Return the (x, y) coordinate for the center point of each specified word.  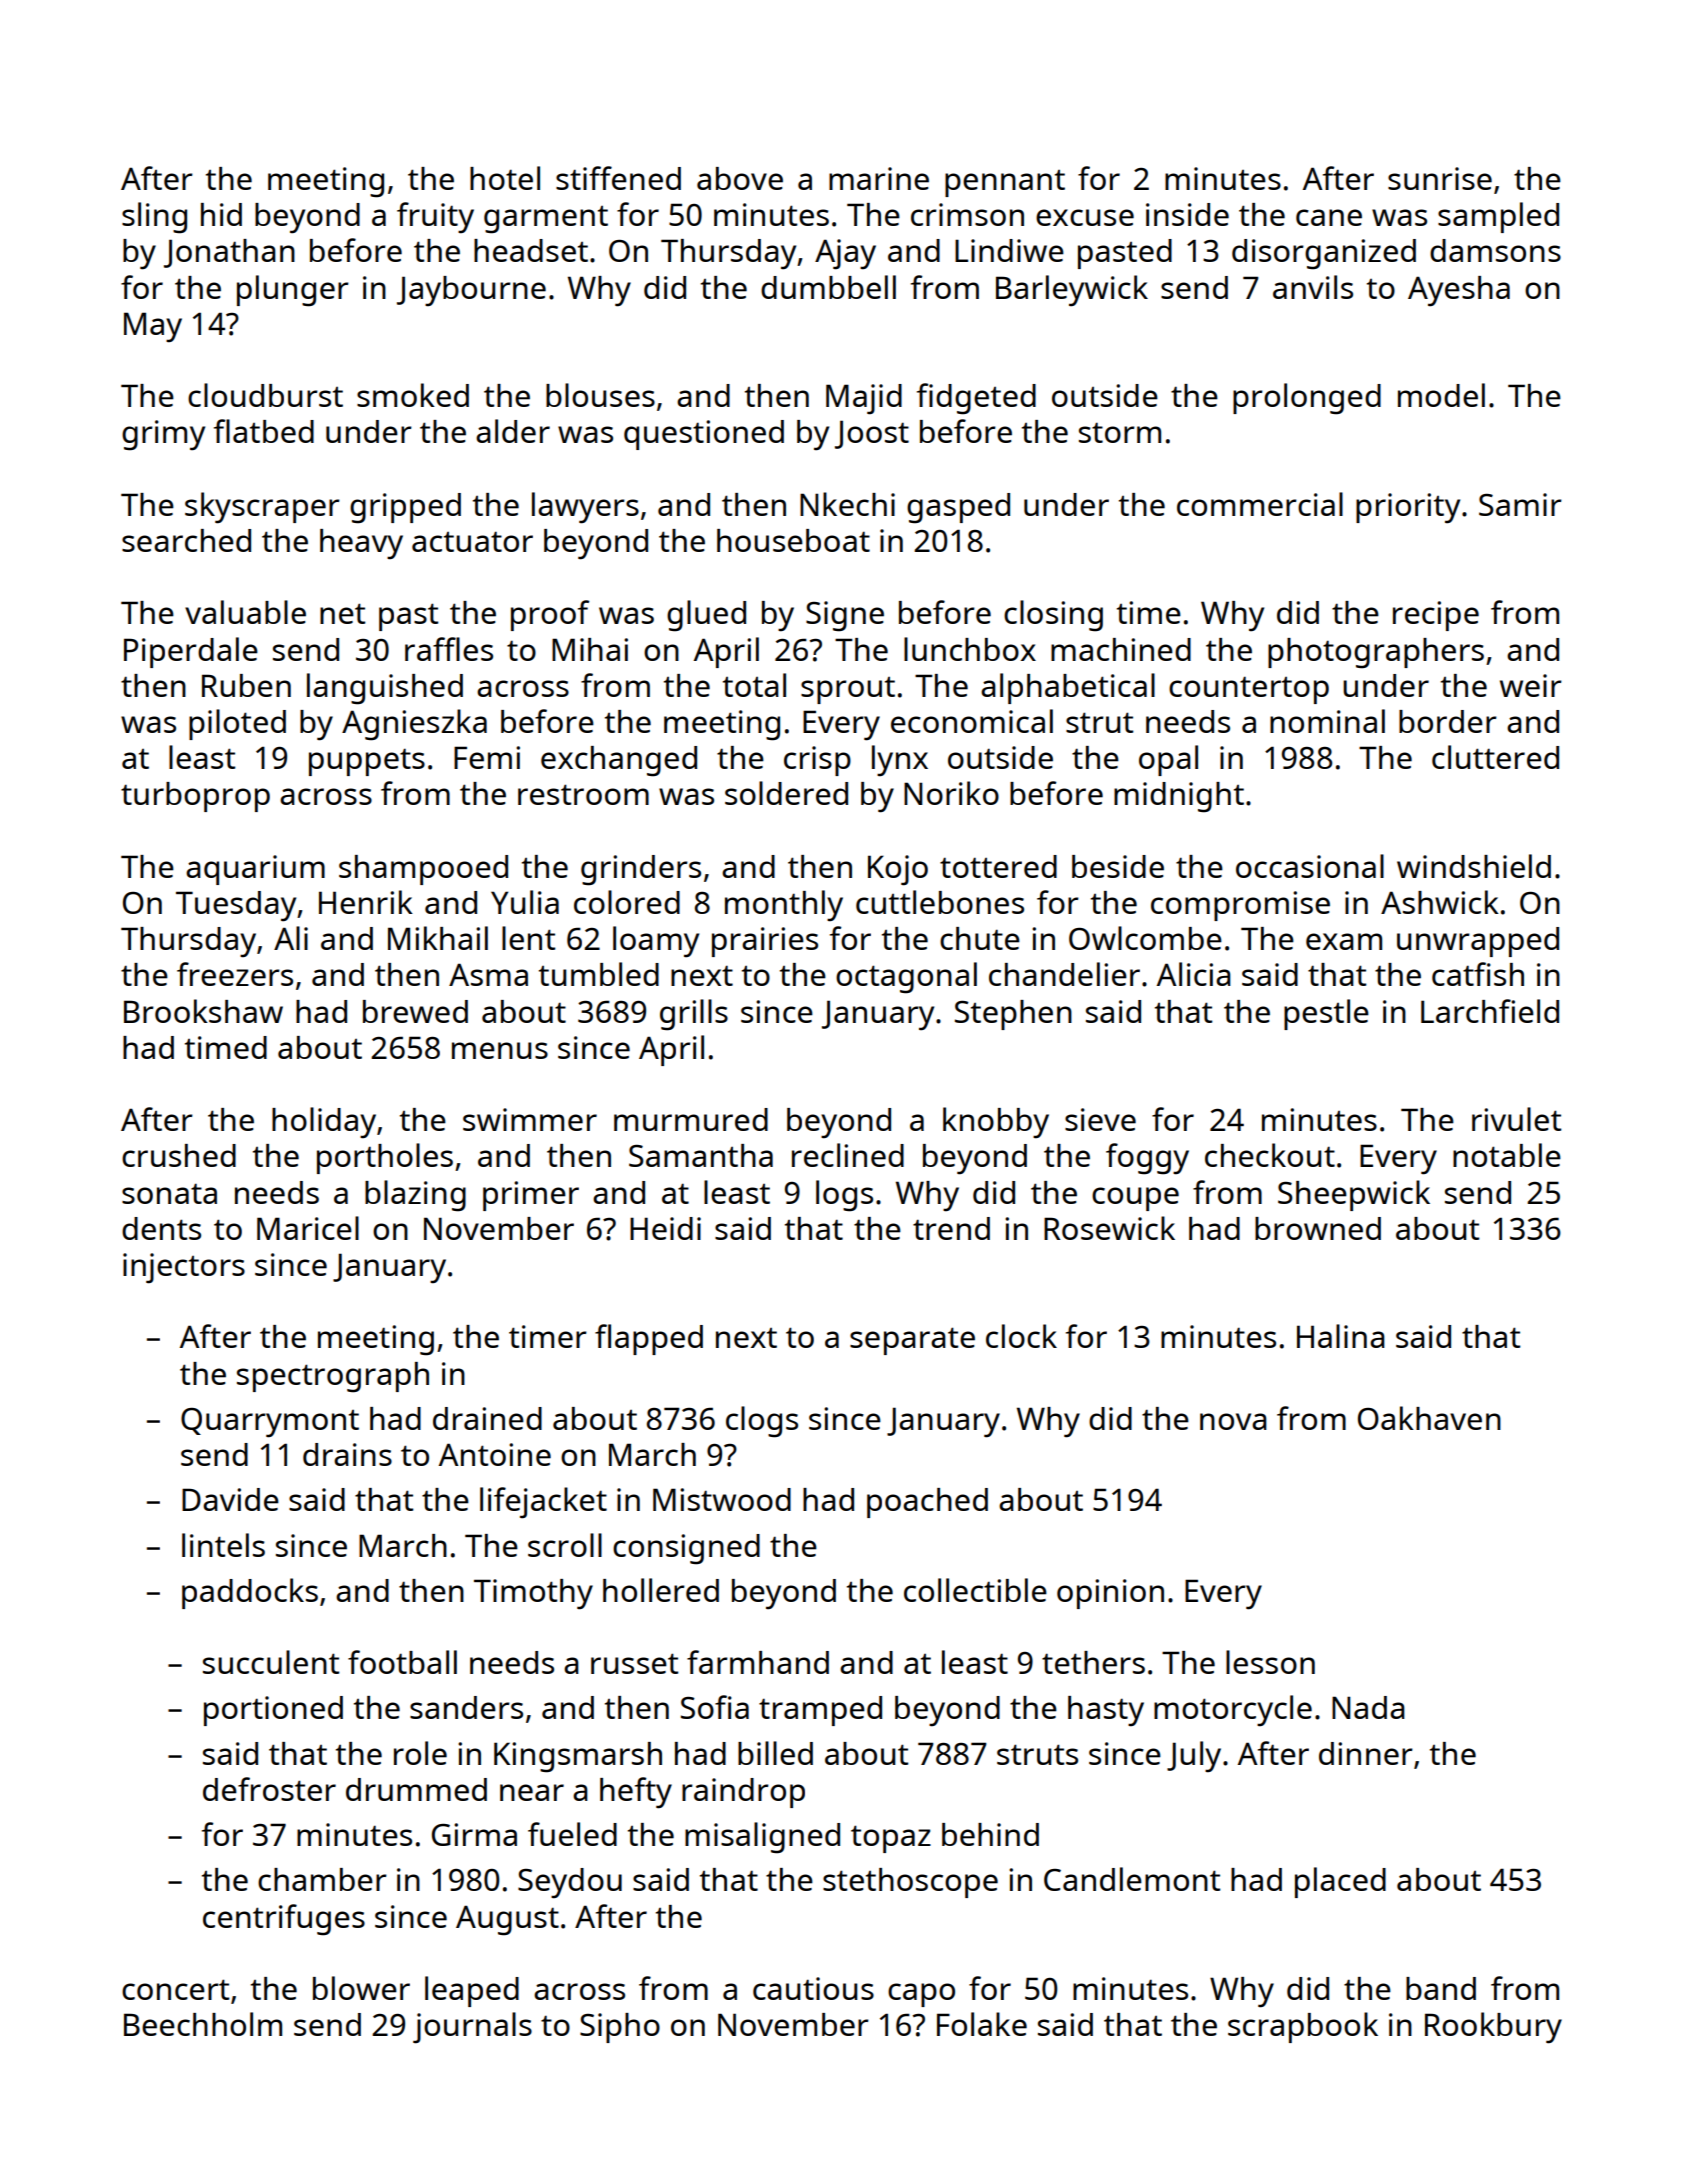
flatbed (264, 431)
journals (472, 2028)
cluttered (1495, 757)
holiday (324, 1123)
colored (627, 902)
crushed (179, 1155)
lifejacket (543, 1503)
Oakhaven (1429, 1418)
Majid (864, 399)
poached (927, 1503)
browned (1318, 1228)
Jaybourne (471, 291)
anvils (1313, 287)
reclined (848, 1155)
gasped (958, 508)
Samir (1520, 504)
